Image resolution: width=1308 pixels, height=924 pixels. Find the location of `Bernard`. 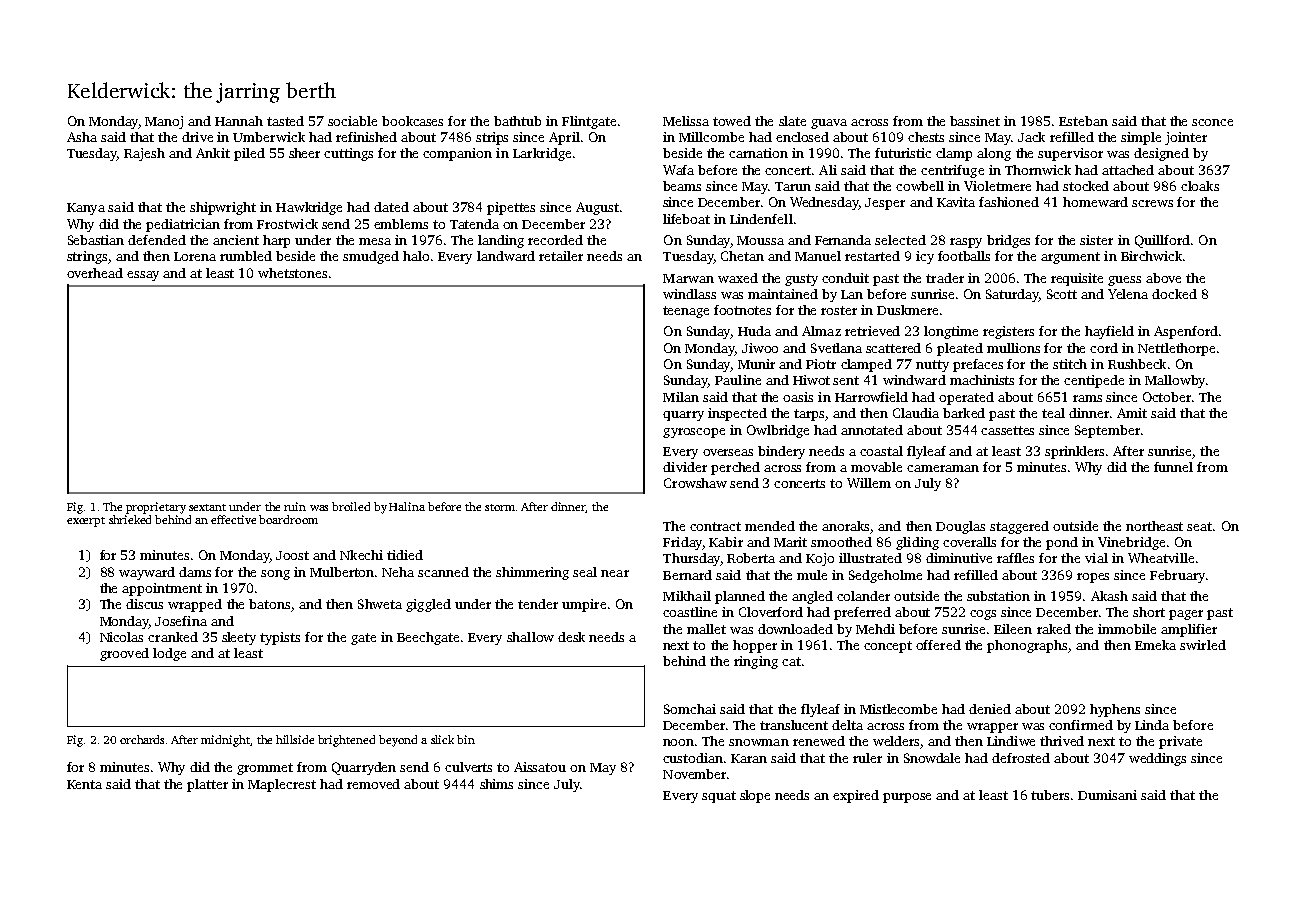

Bernard is located at coordinates (687, 575).
